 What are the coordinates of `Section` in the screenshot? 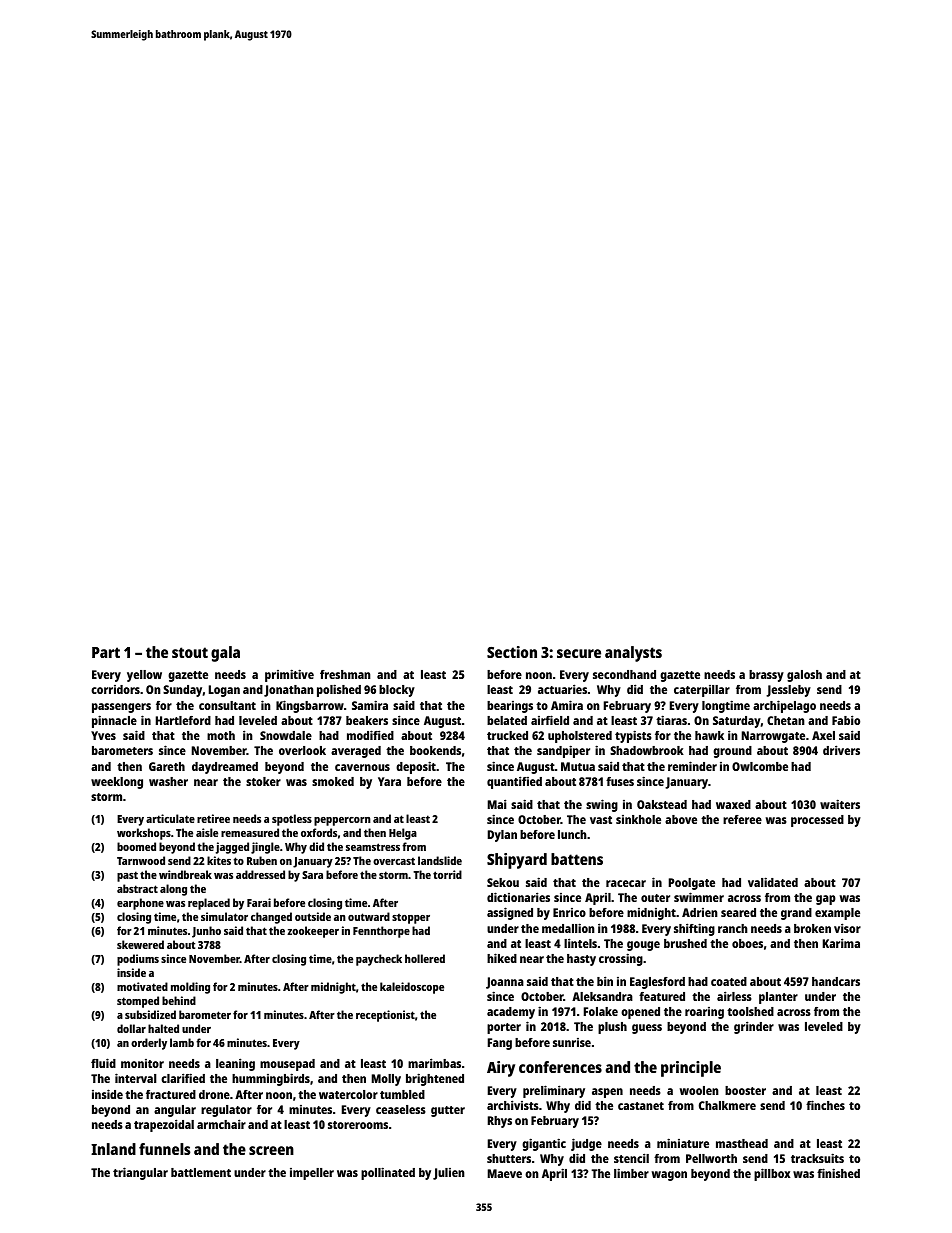 It's located at (512, 652).
